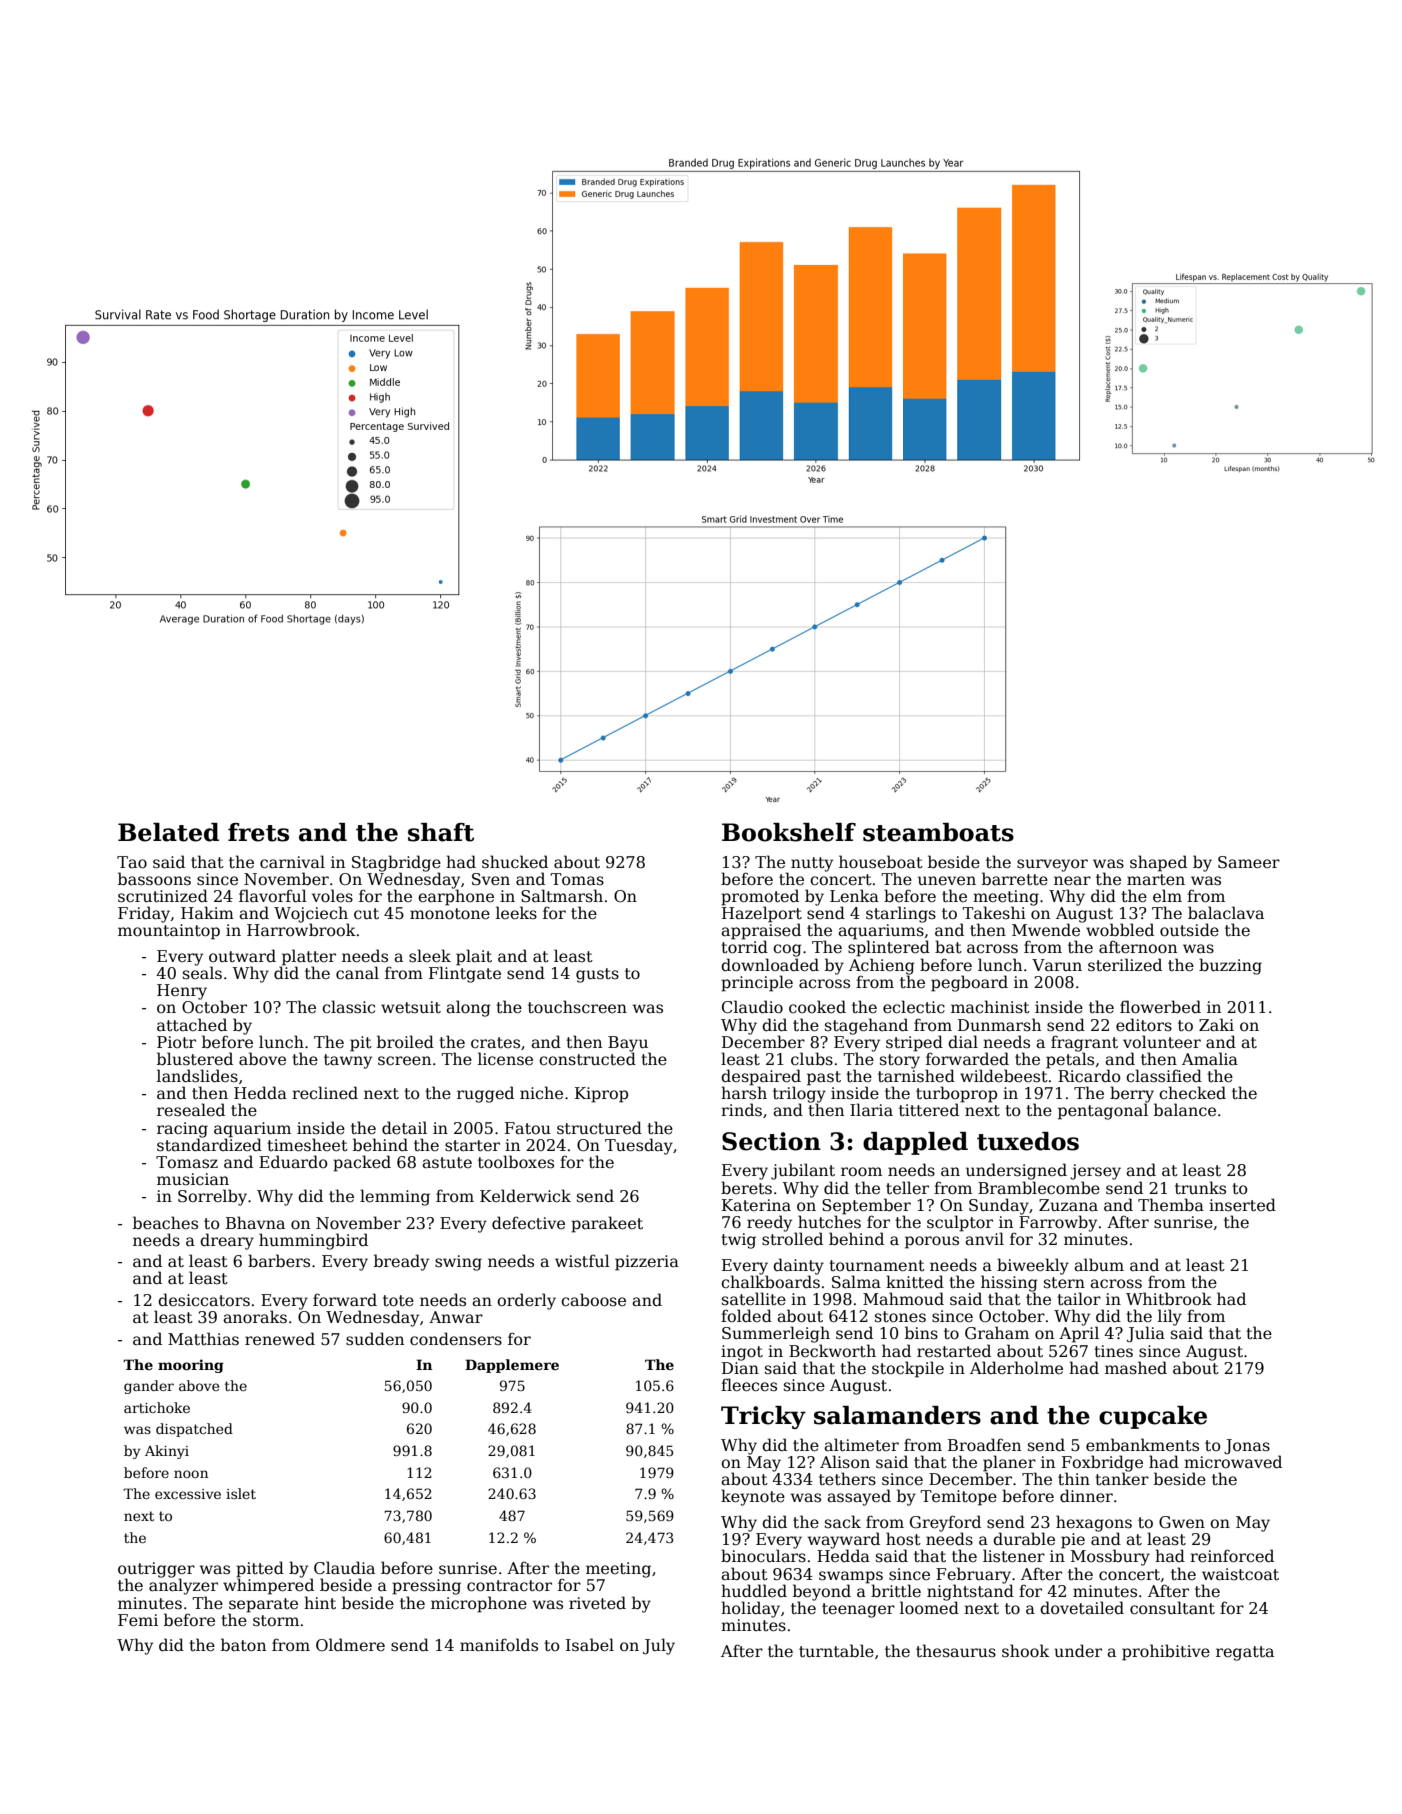 This screenshot has height=1814, width=1402. Describe the element at coordinates (1166, 1652) in the screenshot. I see `prohibitive` at that location.
